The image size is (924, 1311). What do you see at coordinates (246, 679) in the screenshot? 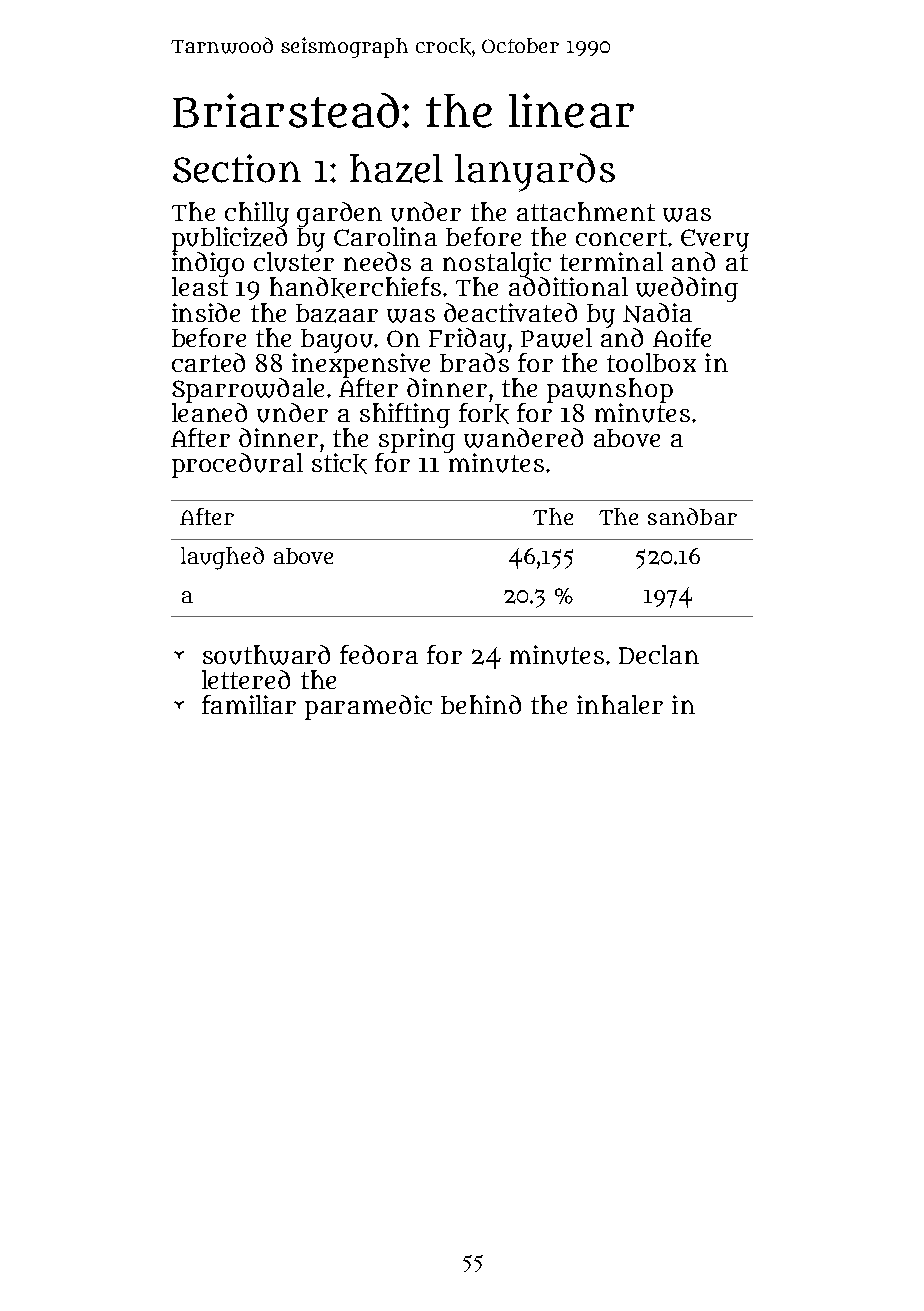
I see `lettered` at bounding box center [246, 679].
